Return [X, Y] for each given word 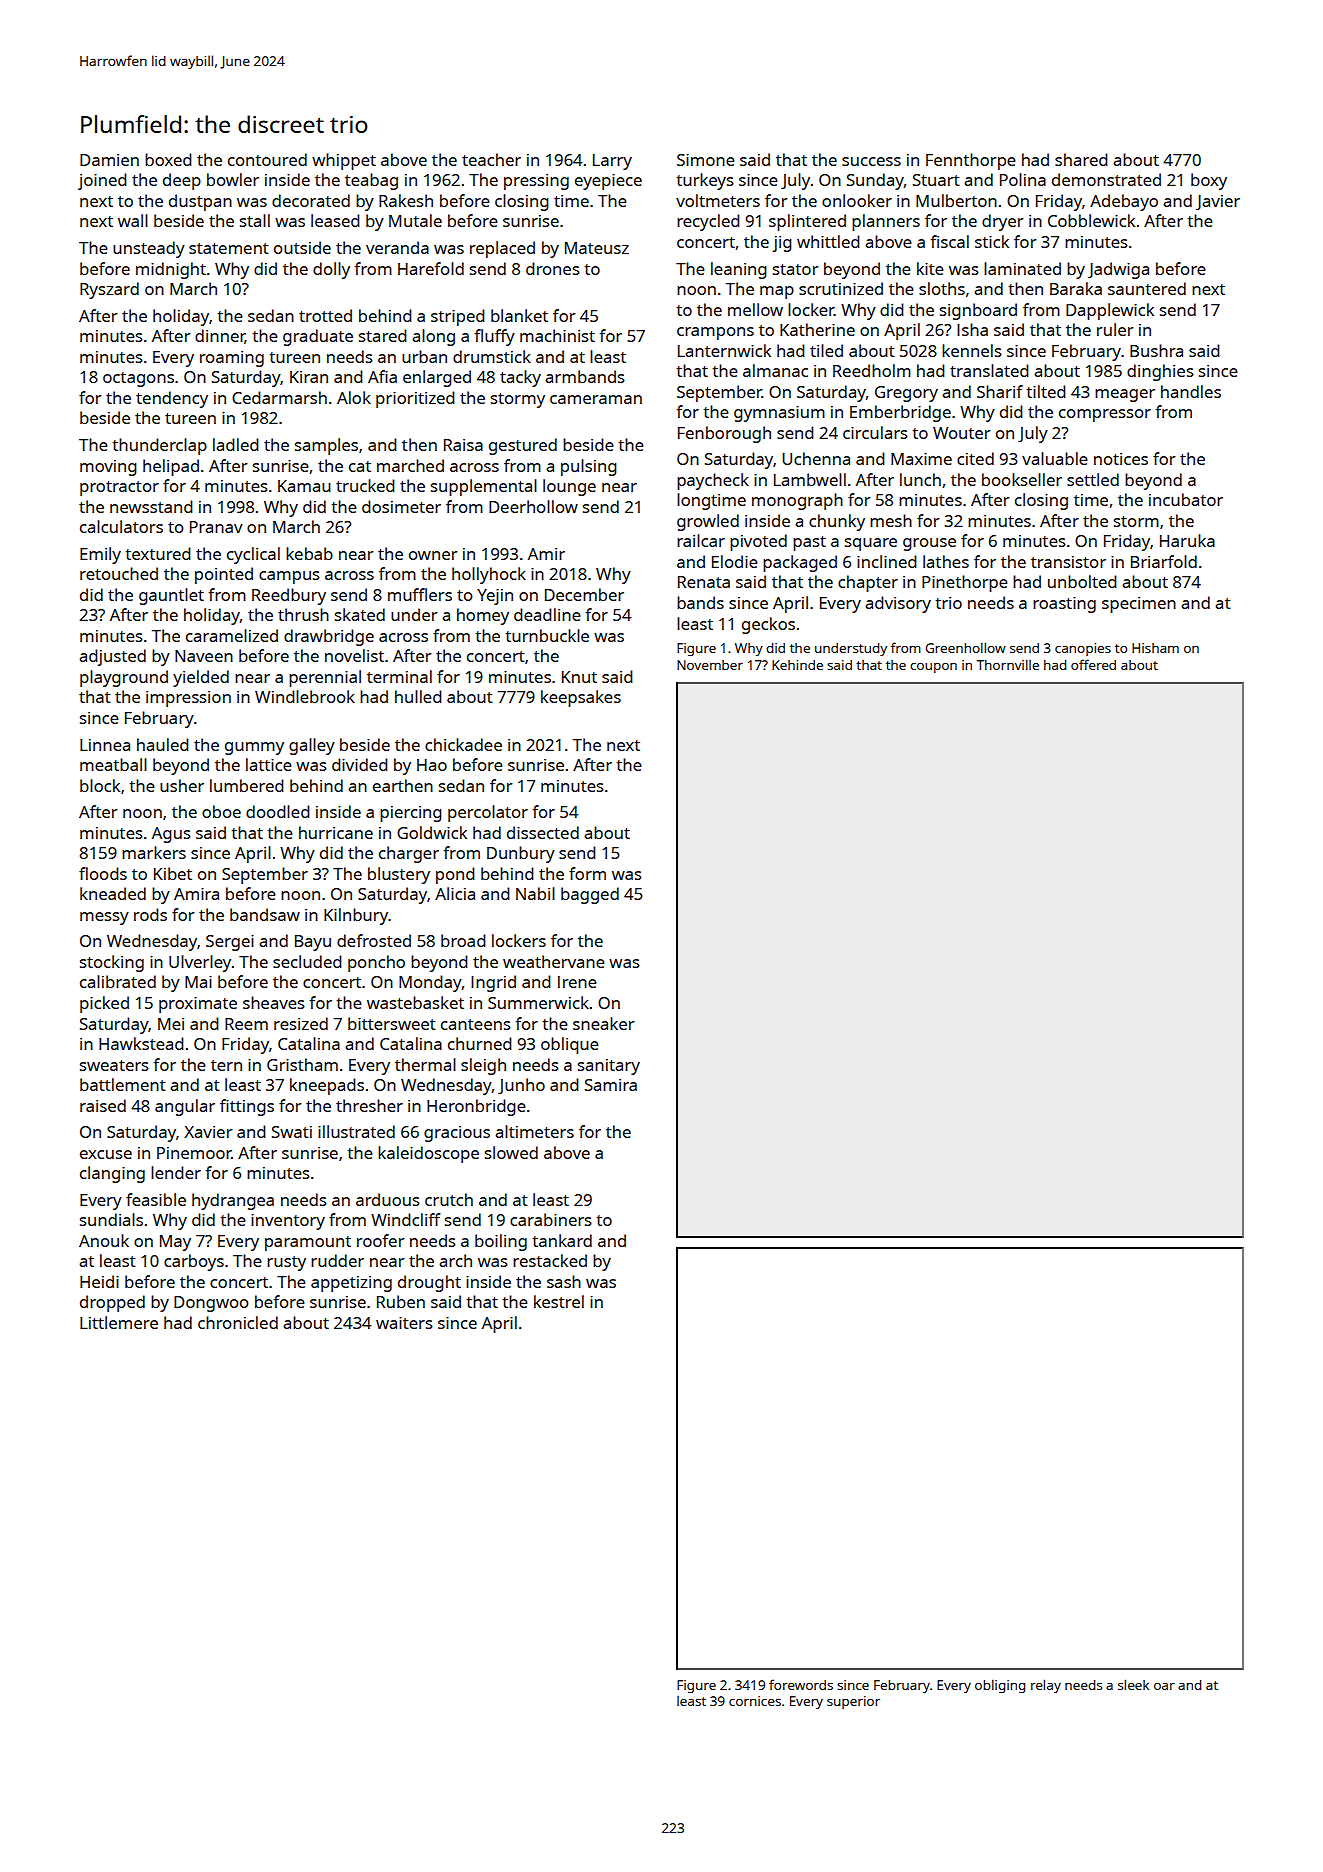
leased [335, 220]
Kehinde [797, 665]
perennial [325, 678]
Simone [706, 160]
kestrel [559, 1301]
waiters [404, 1323]
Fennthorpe [971, 161]
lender [176, 1172]
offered [1093, 664]
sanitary [609, 1067]
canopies [1083, 649]
